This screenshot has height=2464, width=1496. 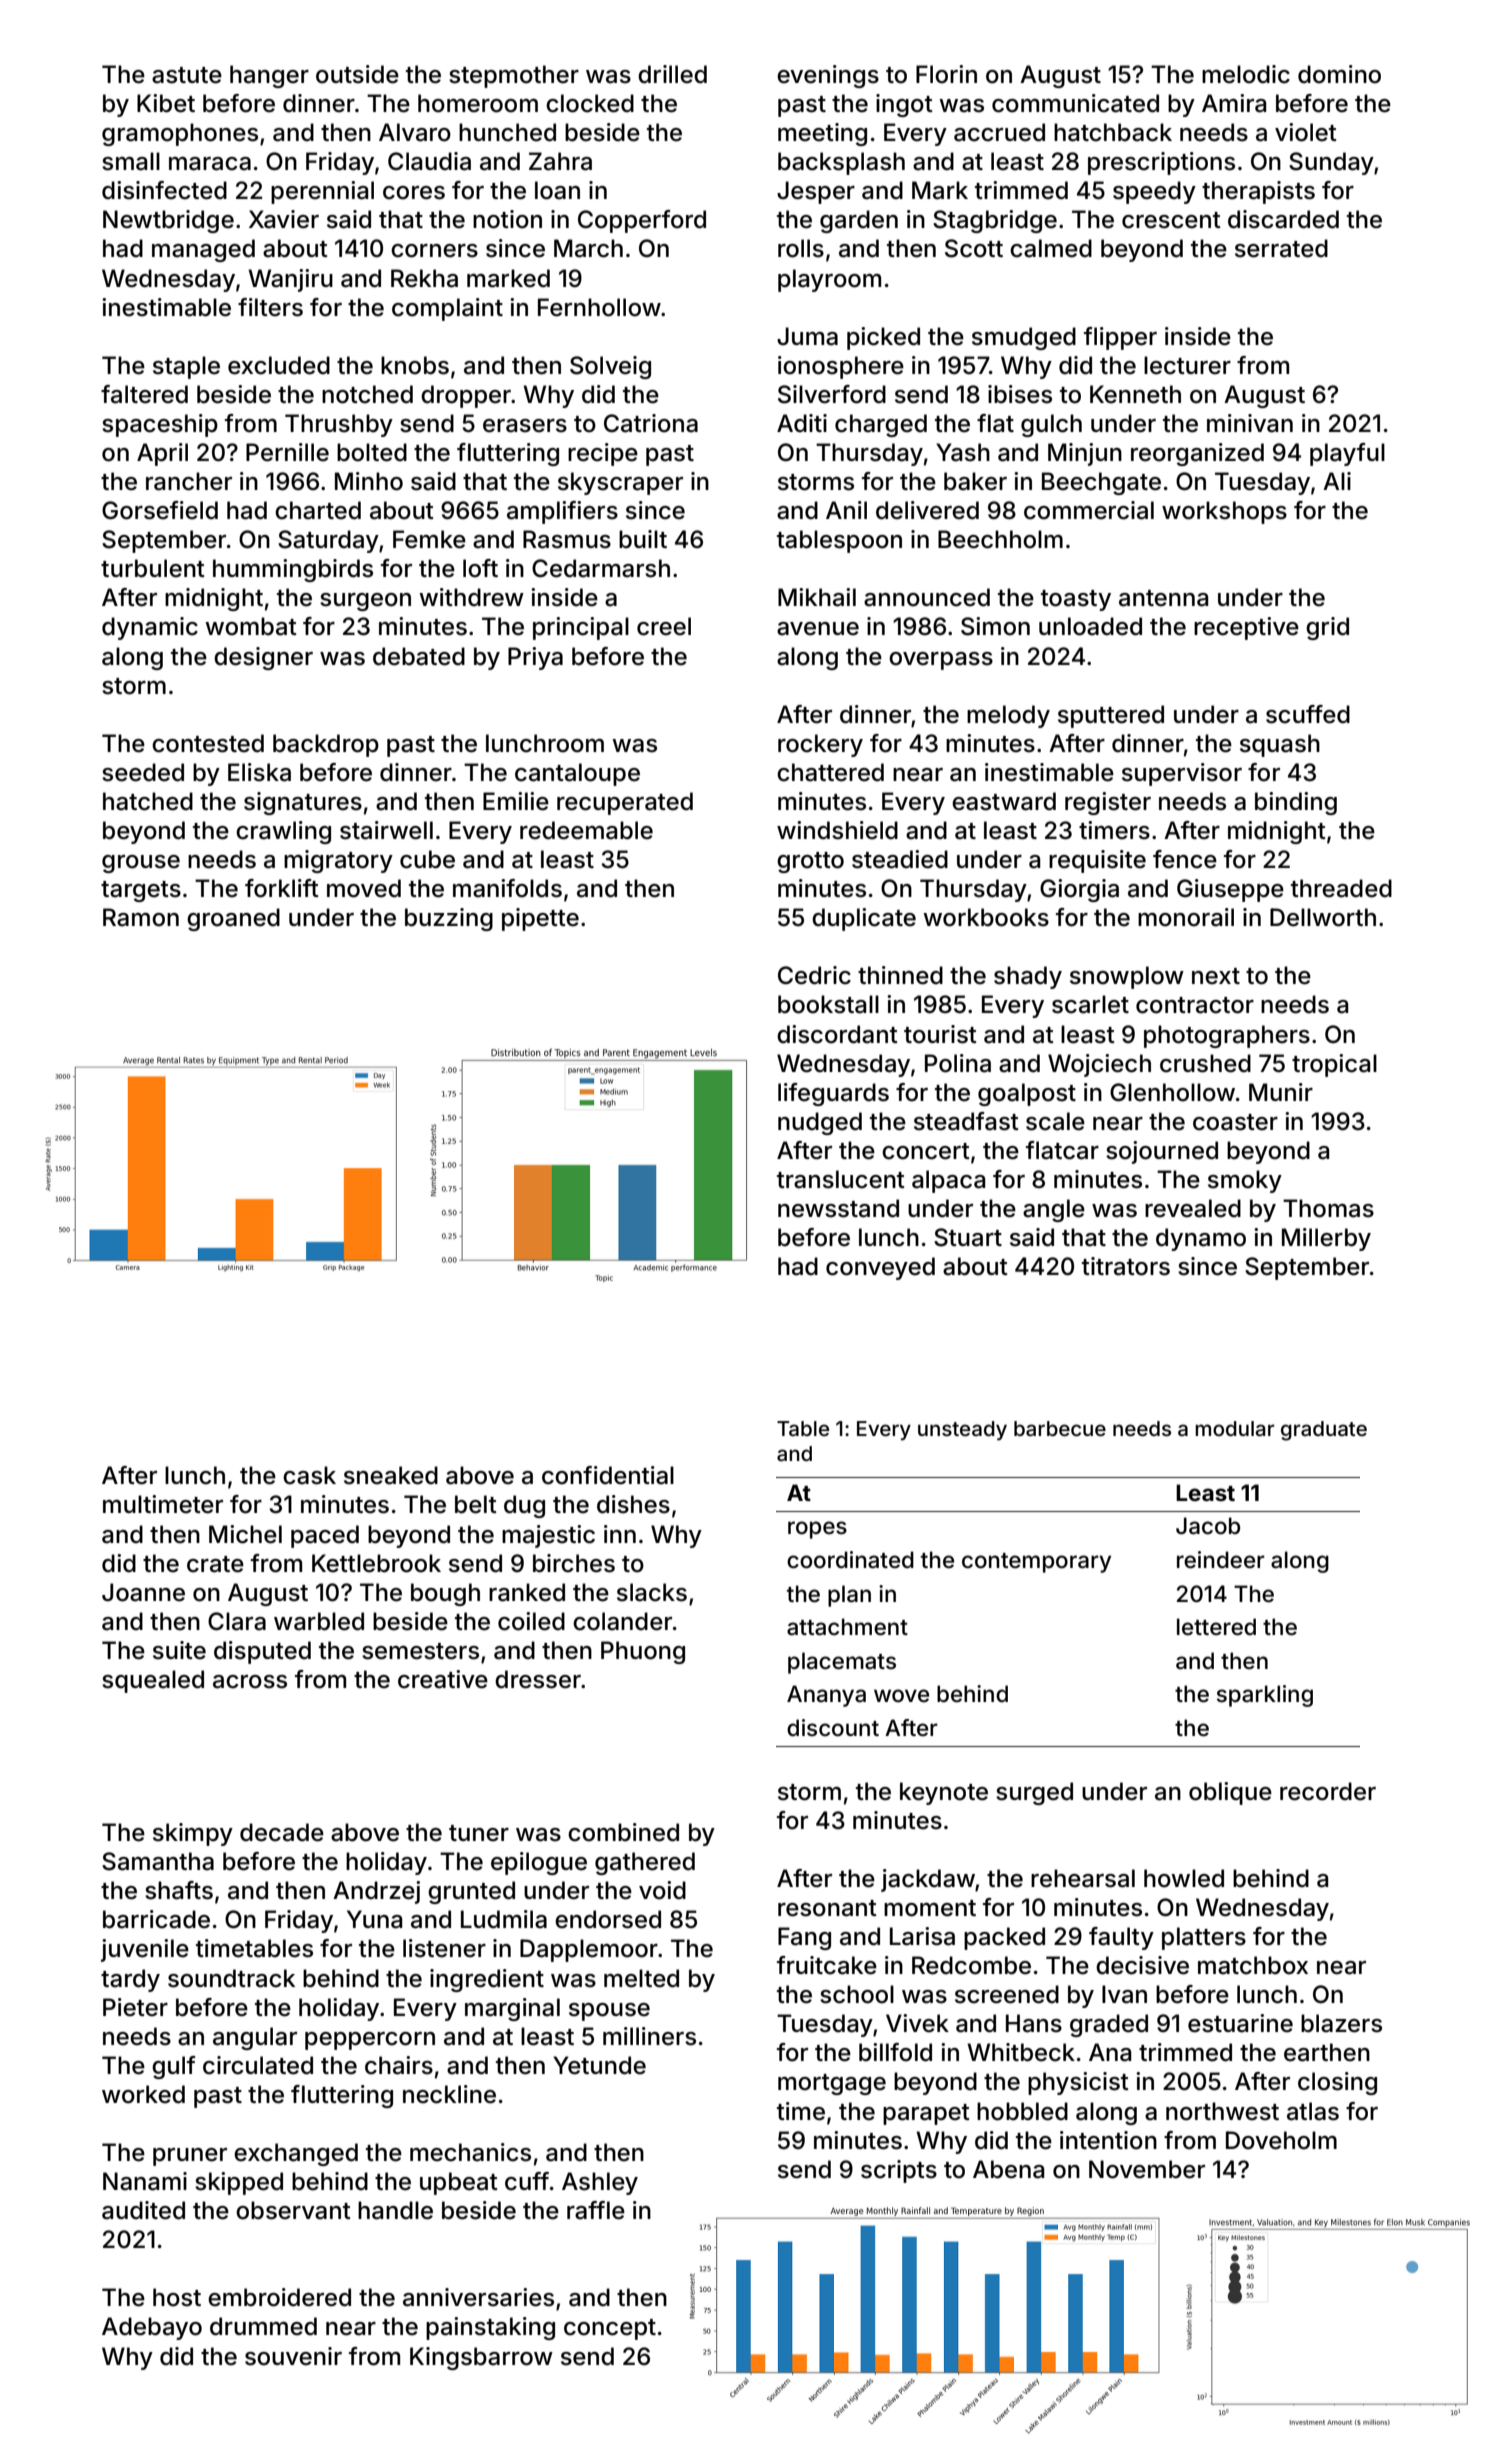 I want to click on attachment, so click(x=847, y=1627).
